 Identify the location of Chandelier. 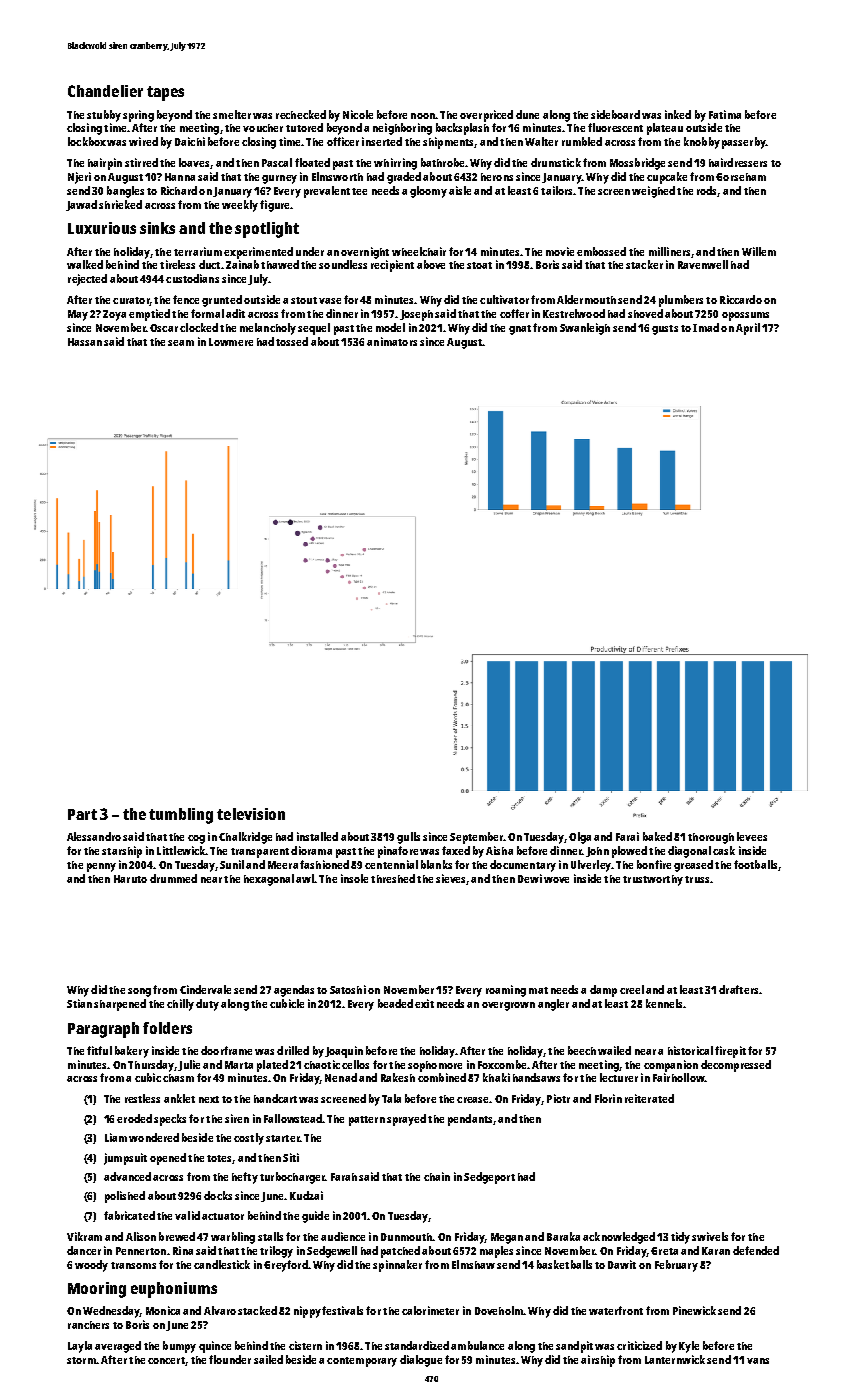
(105, 91).
